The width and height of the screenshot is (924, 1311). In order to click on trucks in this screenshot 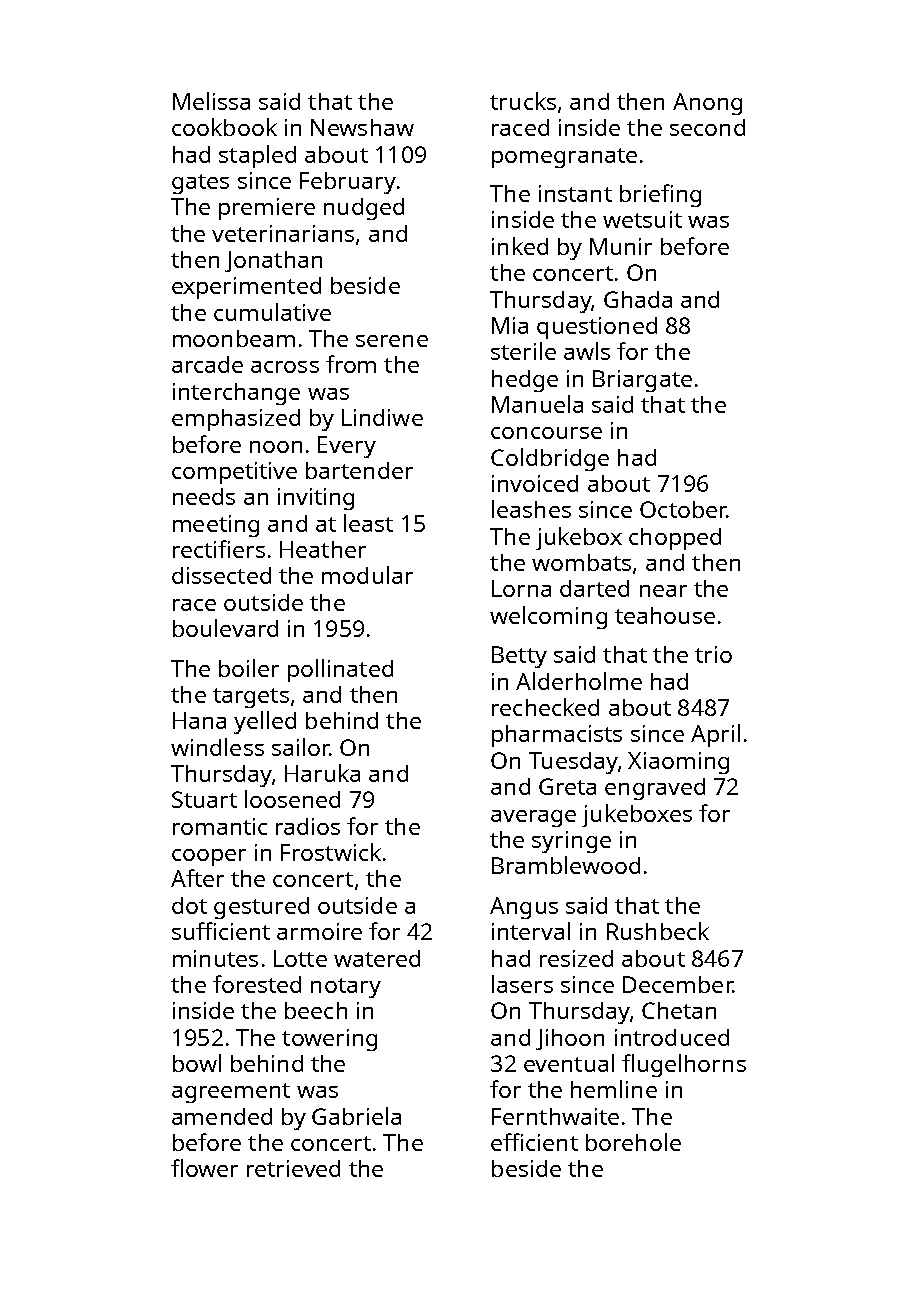, I will do `click(523, 101)`.
